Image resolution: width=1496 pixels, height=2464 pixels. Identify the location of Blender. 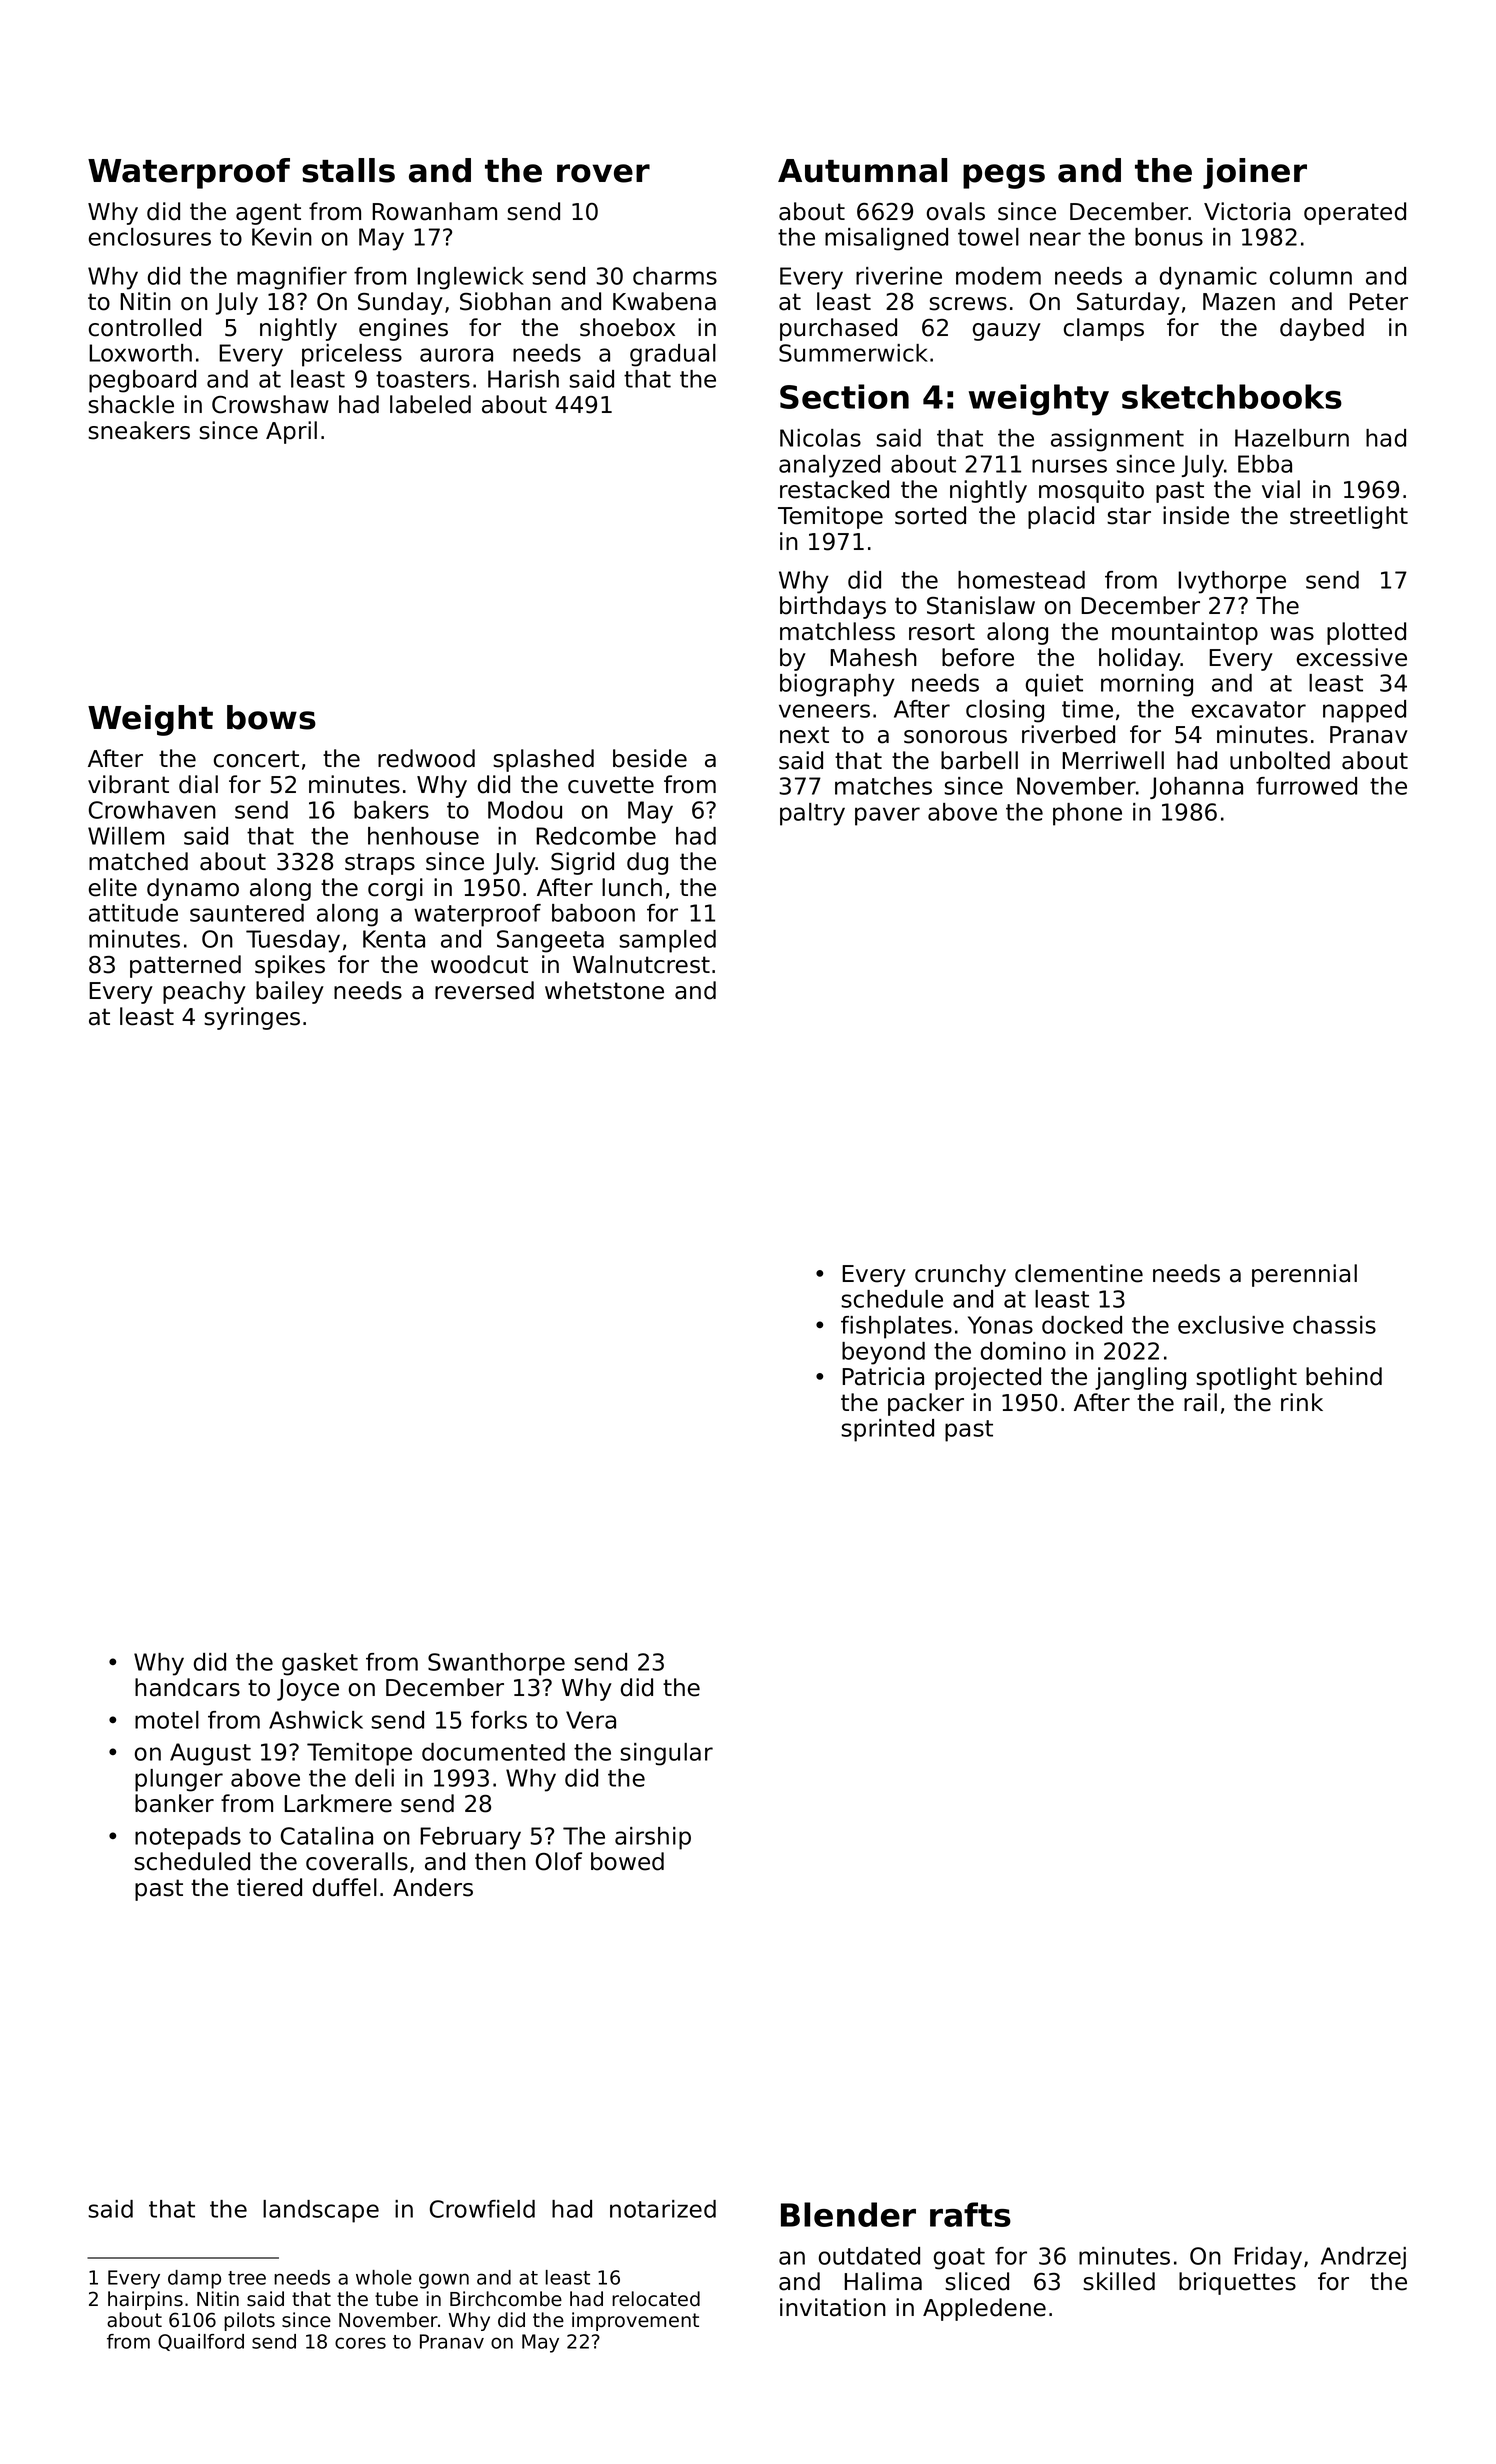
(848, 2214).
